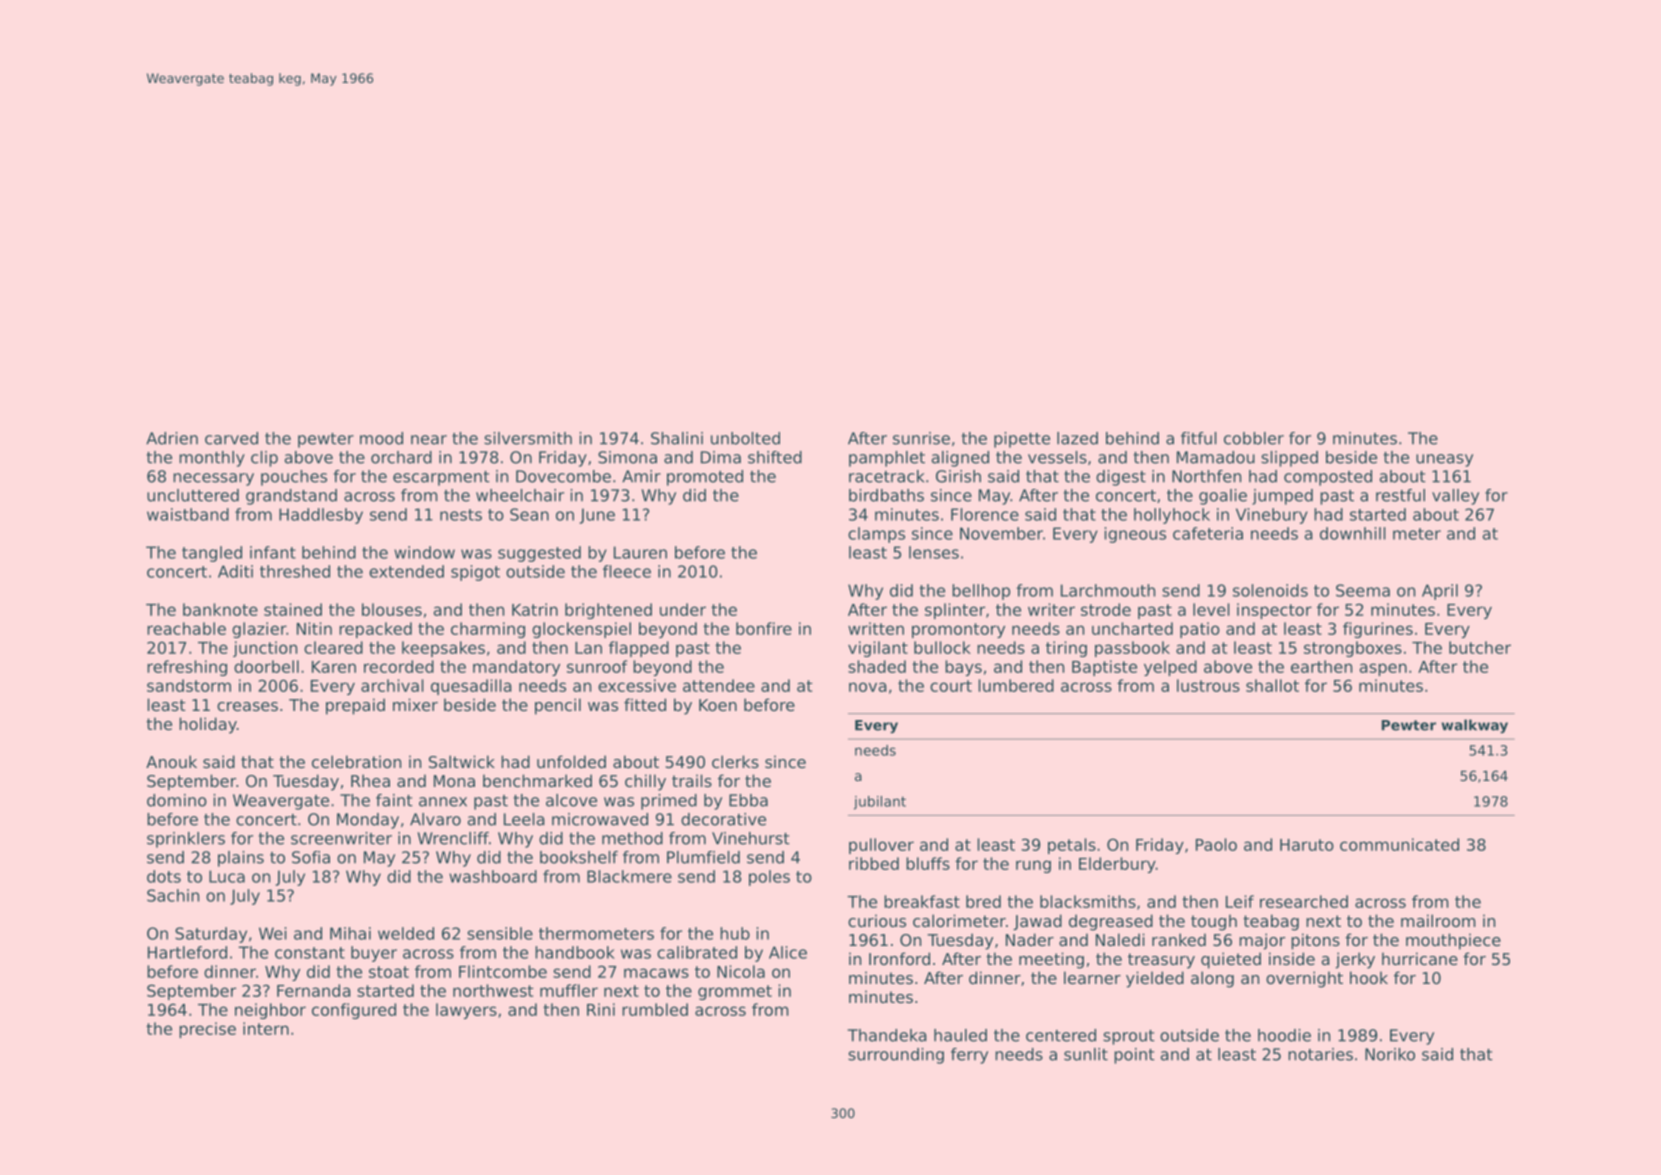 The image size is (1661, 1175). I want to click on Larchmouth, so click(1108, 590).
